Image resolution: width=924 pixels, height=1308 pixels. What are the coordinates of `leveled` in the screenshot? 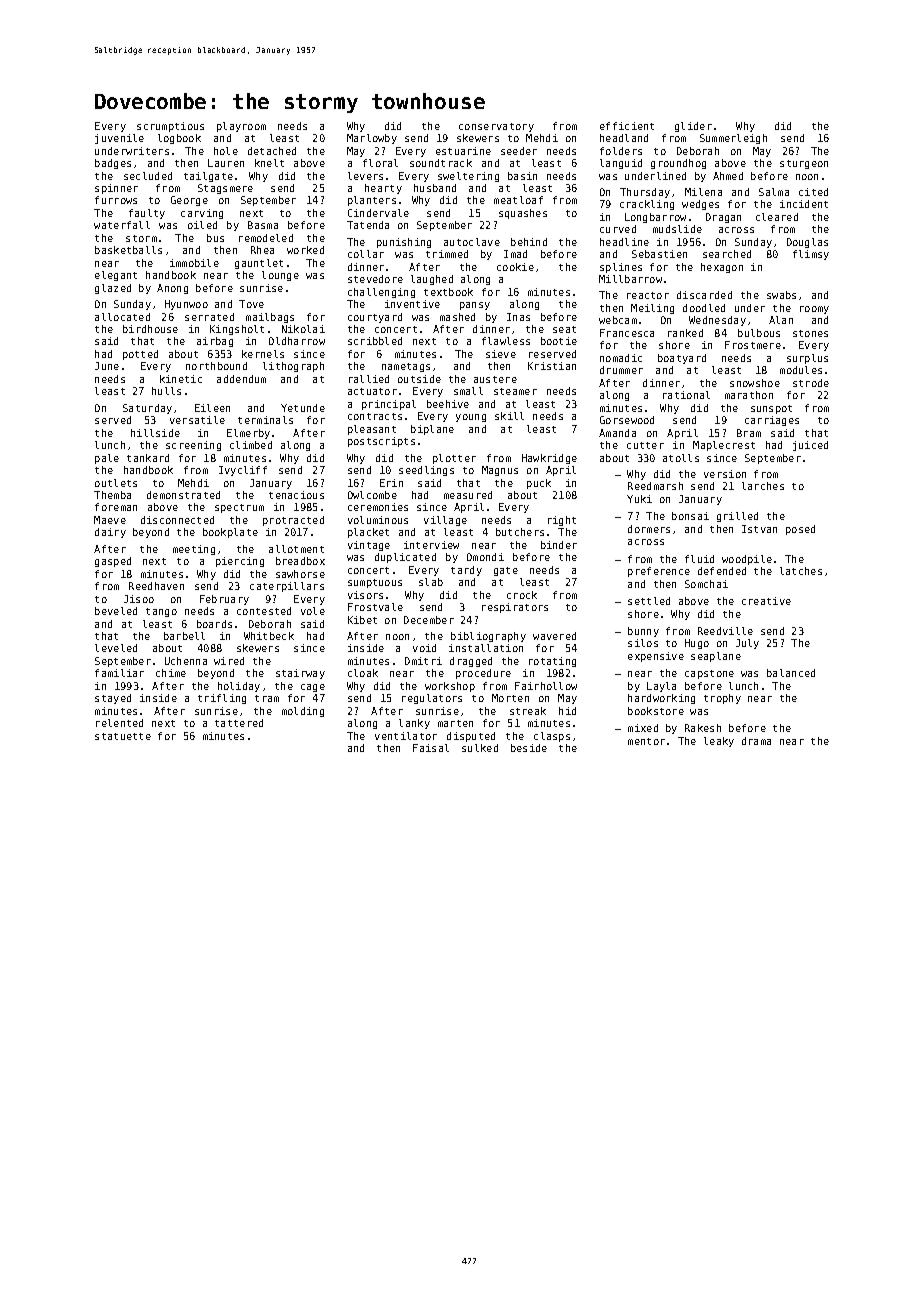 It's located at (116, 648).
